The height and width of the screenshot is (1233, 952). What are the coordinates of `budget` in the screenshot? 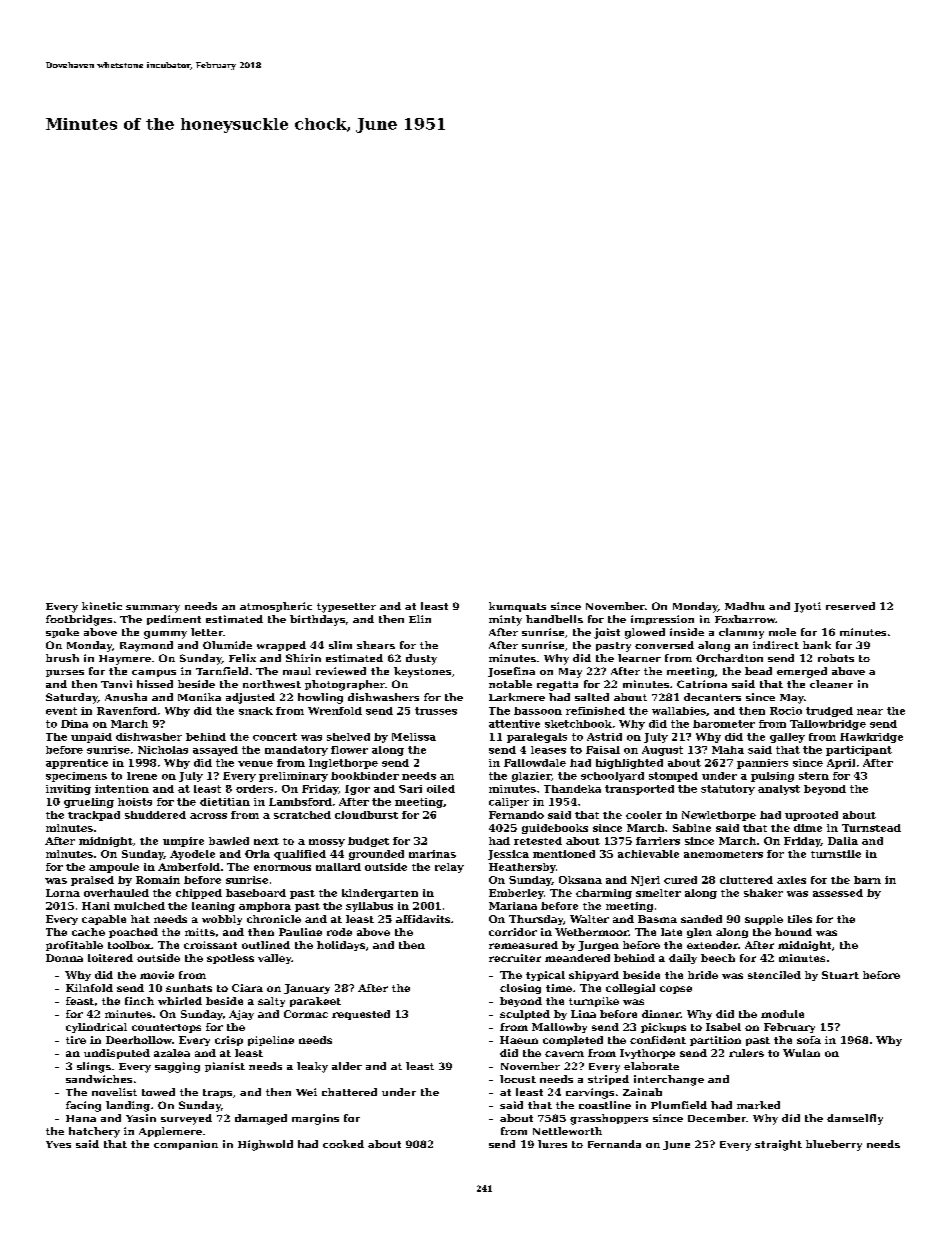 It's located at (368, 842).
